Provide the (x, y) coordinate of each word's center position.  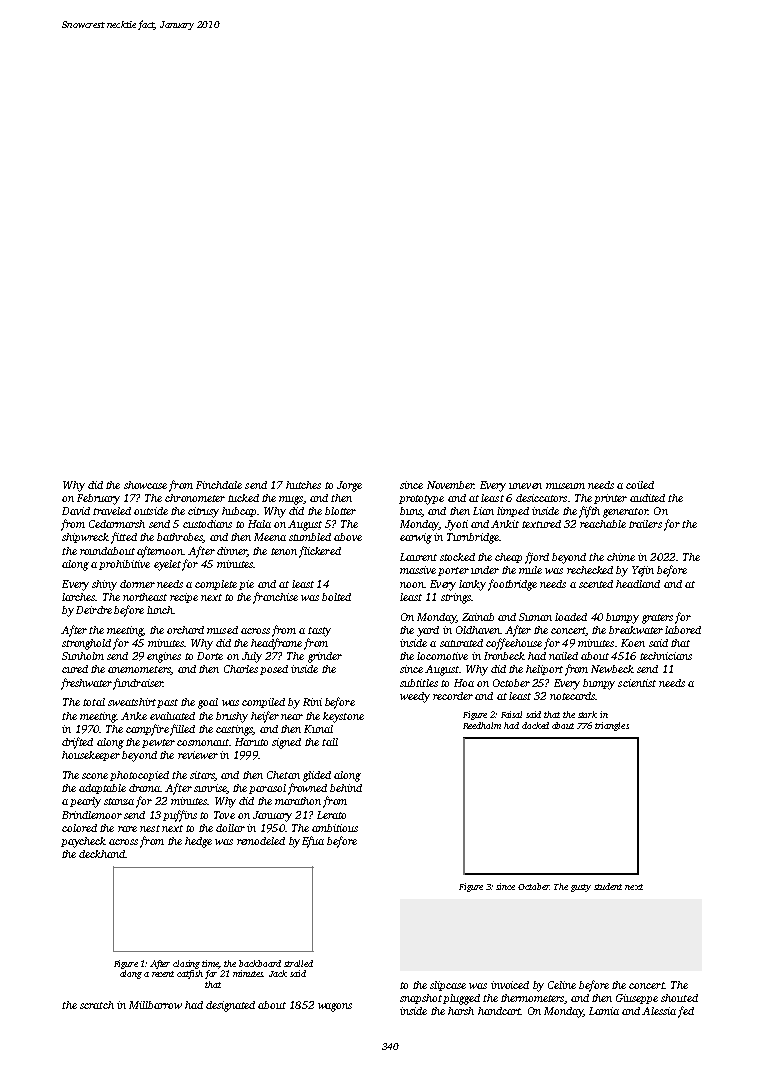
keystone (343, 717)
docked (535, 725)
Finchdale (219, 485)
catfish (190, 974)
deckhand (102, 854)
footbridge (512, 585)
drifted (77, 743)
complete (216, 585)
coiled (640, 485)
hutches (303, 485)
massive (418, 570)
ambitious (335, 828)
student (608, 886)
